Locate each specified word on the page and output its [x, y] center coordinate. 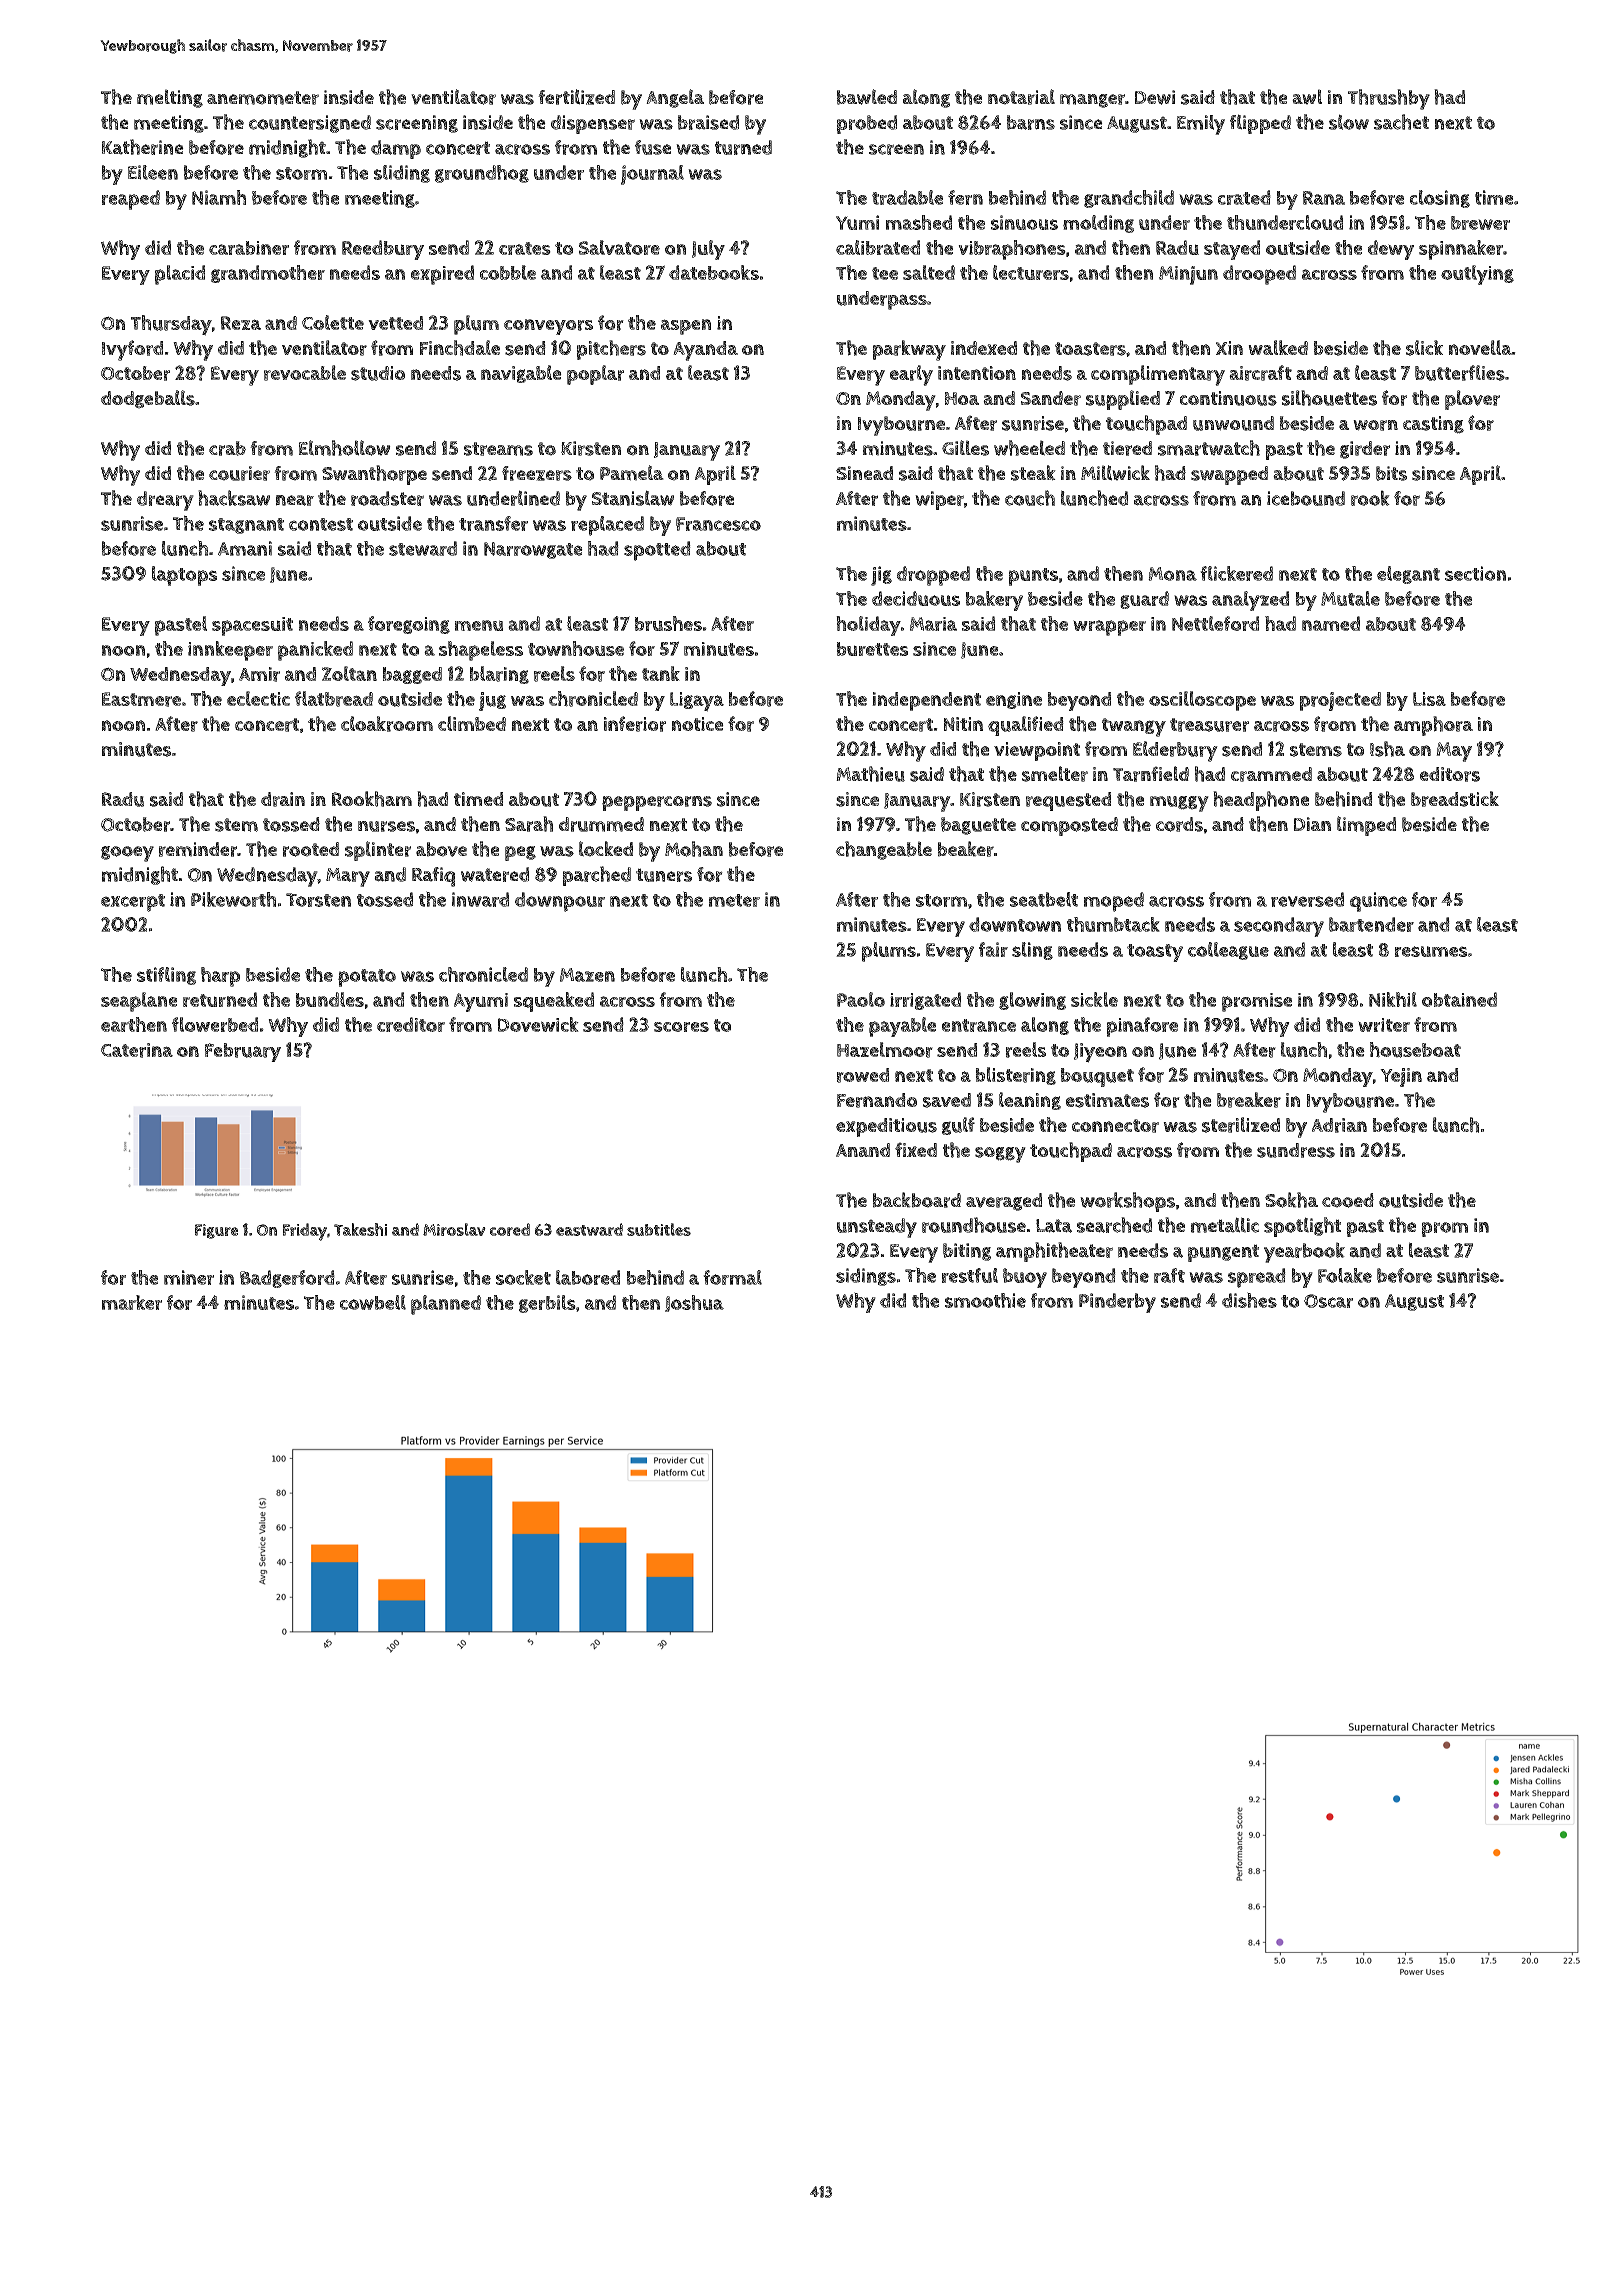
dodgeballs [148, 399]
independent [926, 701]
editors [1450, 774]
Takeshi [360, 1229]
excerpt [133, 903]
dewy [1391, 250]
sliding [402, 174]
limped [1366, 826]
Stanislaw [633, 498]
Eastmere [141, 699]
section [1475, 573]
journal [652, 175]
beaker [966, 849]
